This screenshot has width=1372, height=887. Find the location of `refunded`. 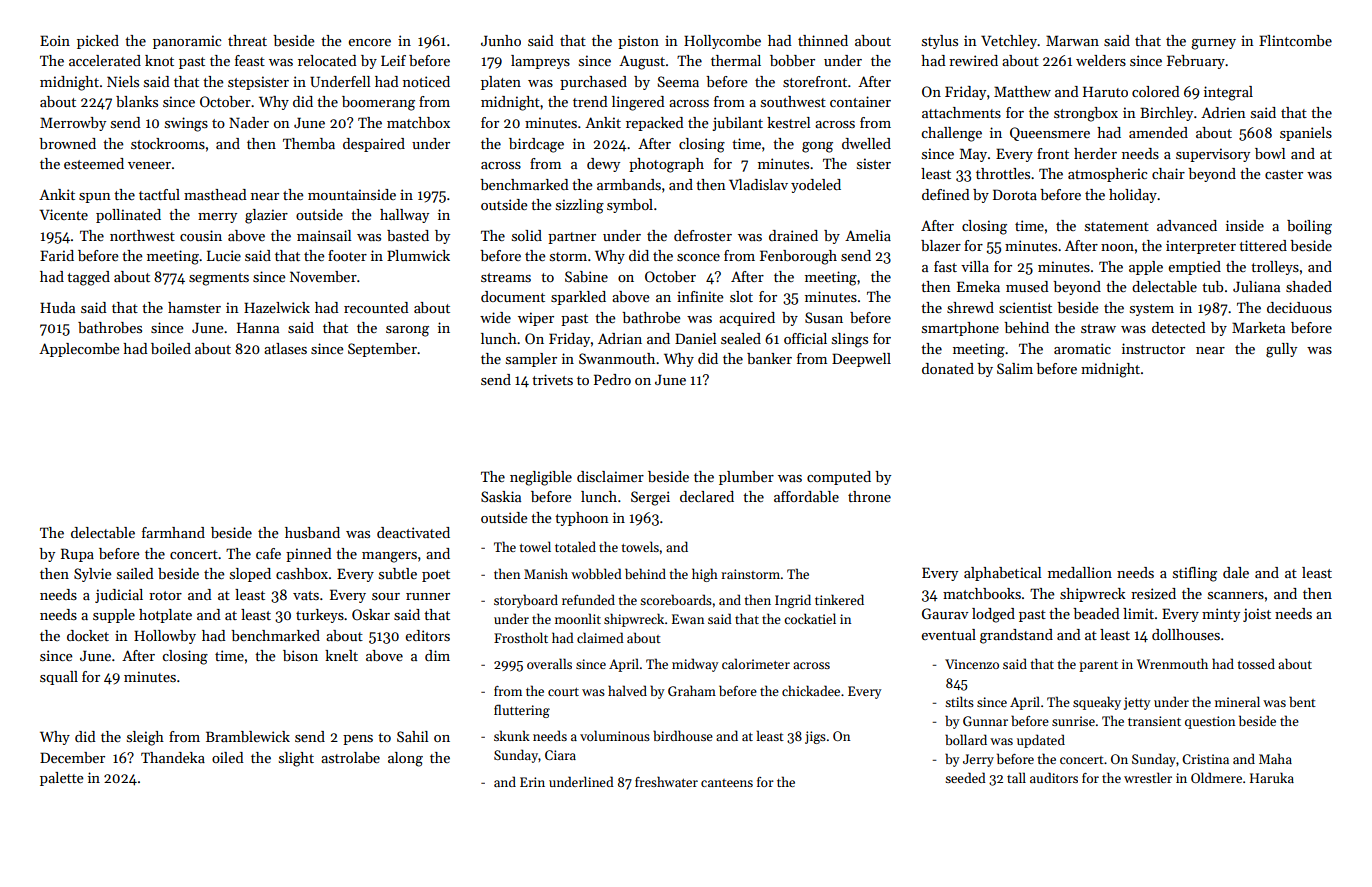

refunded is located at coordinates (588, 599).
